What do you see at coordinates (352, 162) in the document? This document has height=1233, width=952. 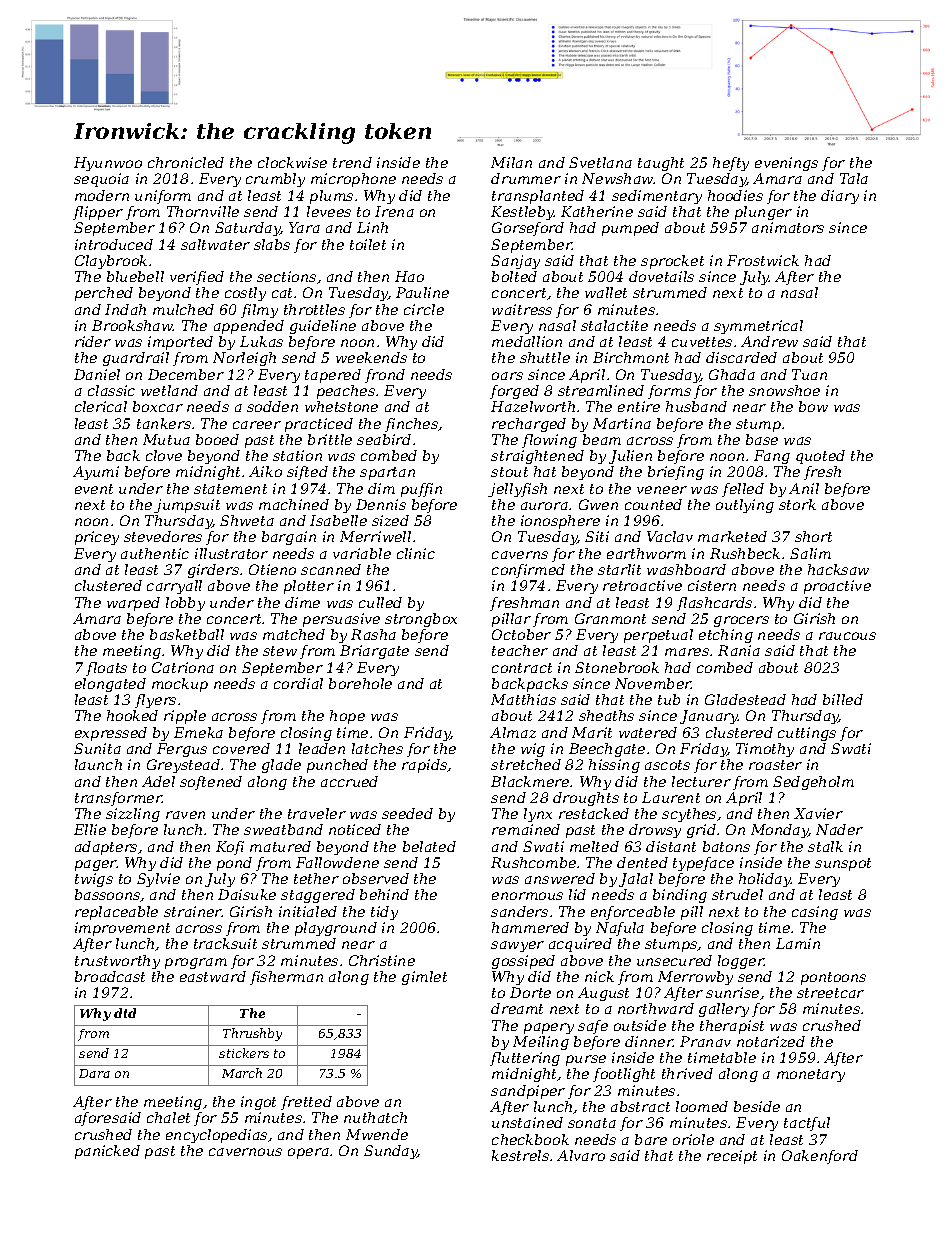 I see `trend` at bounding box center [352, 162].
